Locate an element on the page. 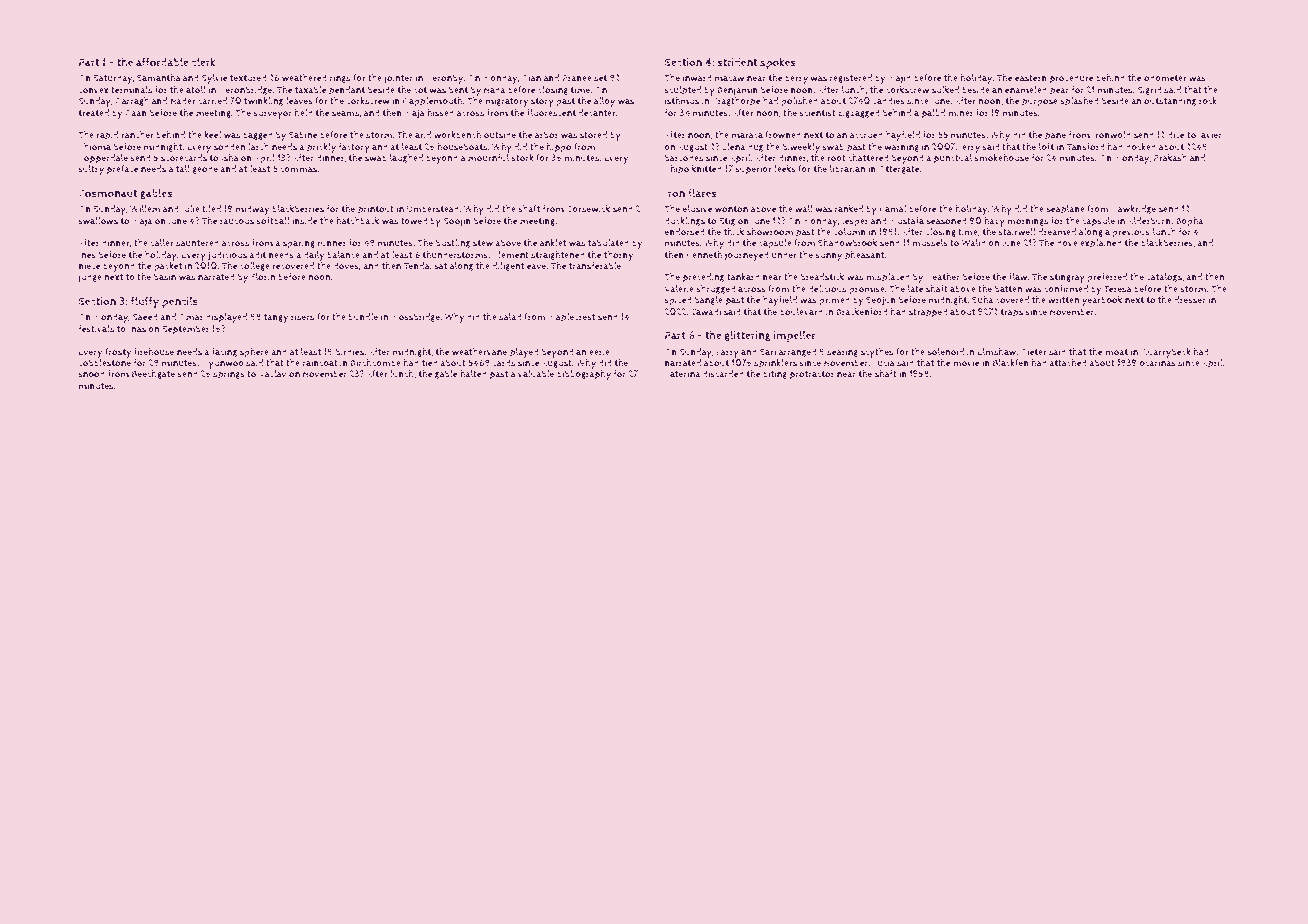 The height and width of the document is (924, 1308). jointer is located at coordinates (398, 79).
